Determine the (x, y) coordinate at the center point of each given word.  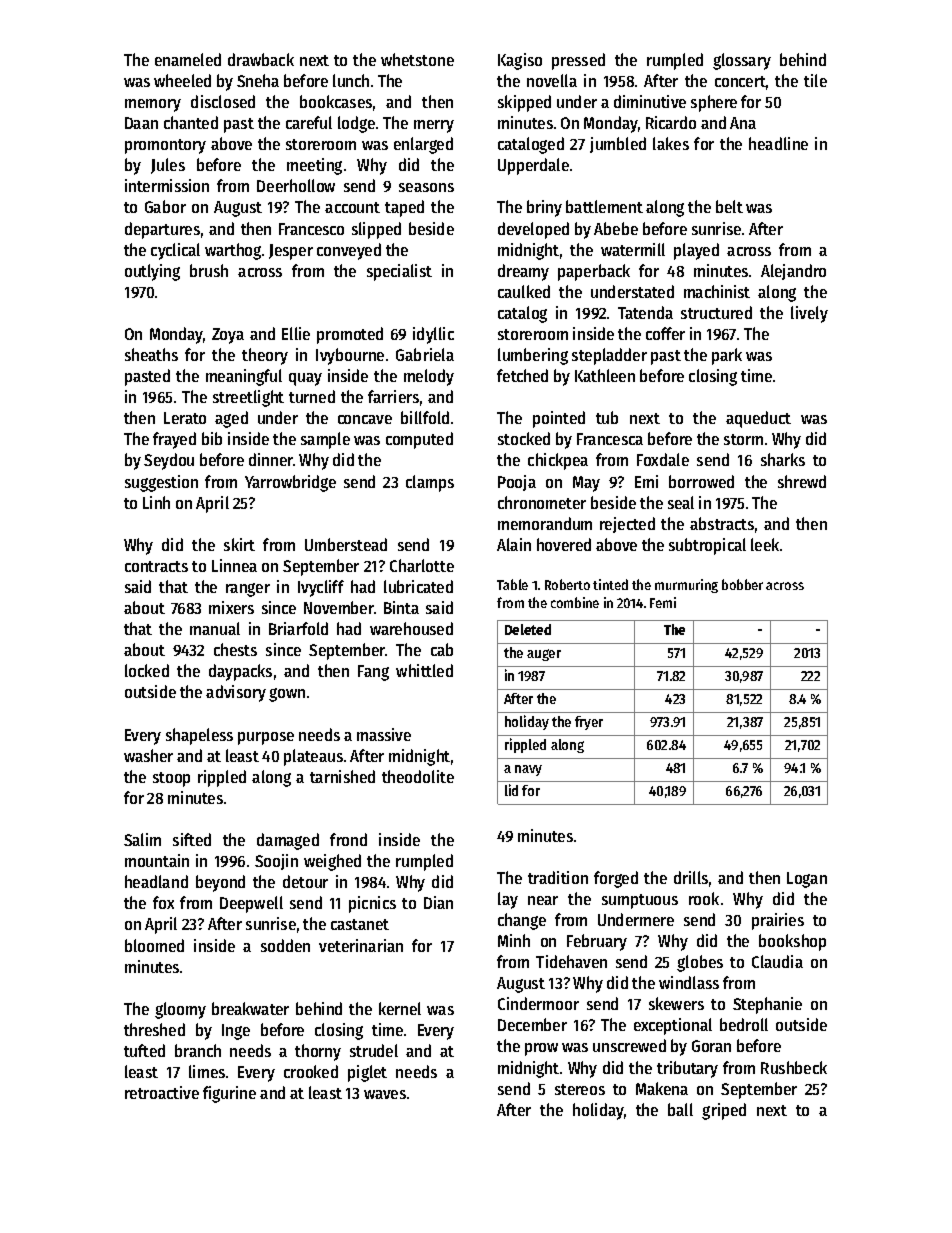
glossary (742, 61)
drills (691, 877)
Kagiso (520, 61)
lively (809, 314)
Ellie (296, 333)
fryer (589, 723)
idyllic (433, 335)
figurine (229, 1094)
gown (287, 695)
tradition (558, 877)
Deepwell (251, 904)
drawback (261, 59)
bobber (742, 584)
